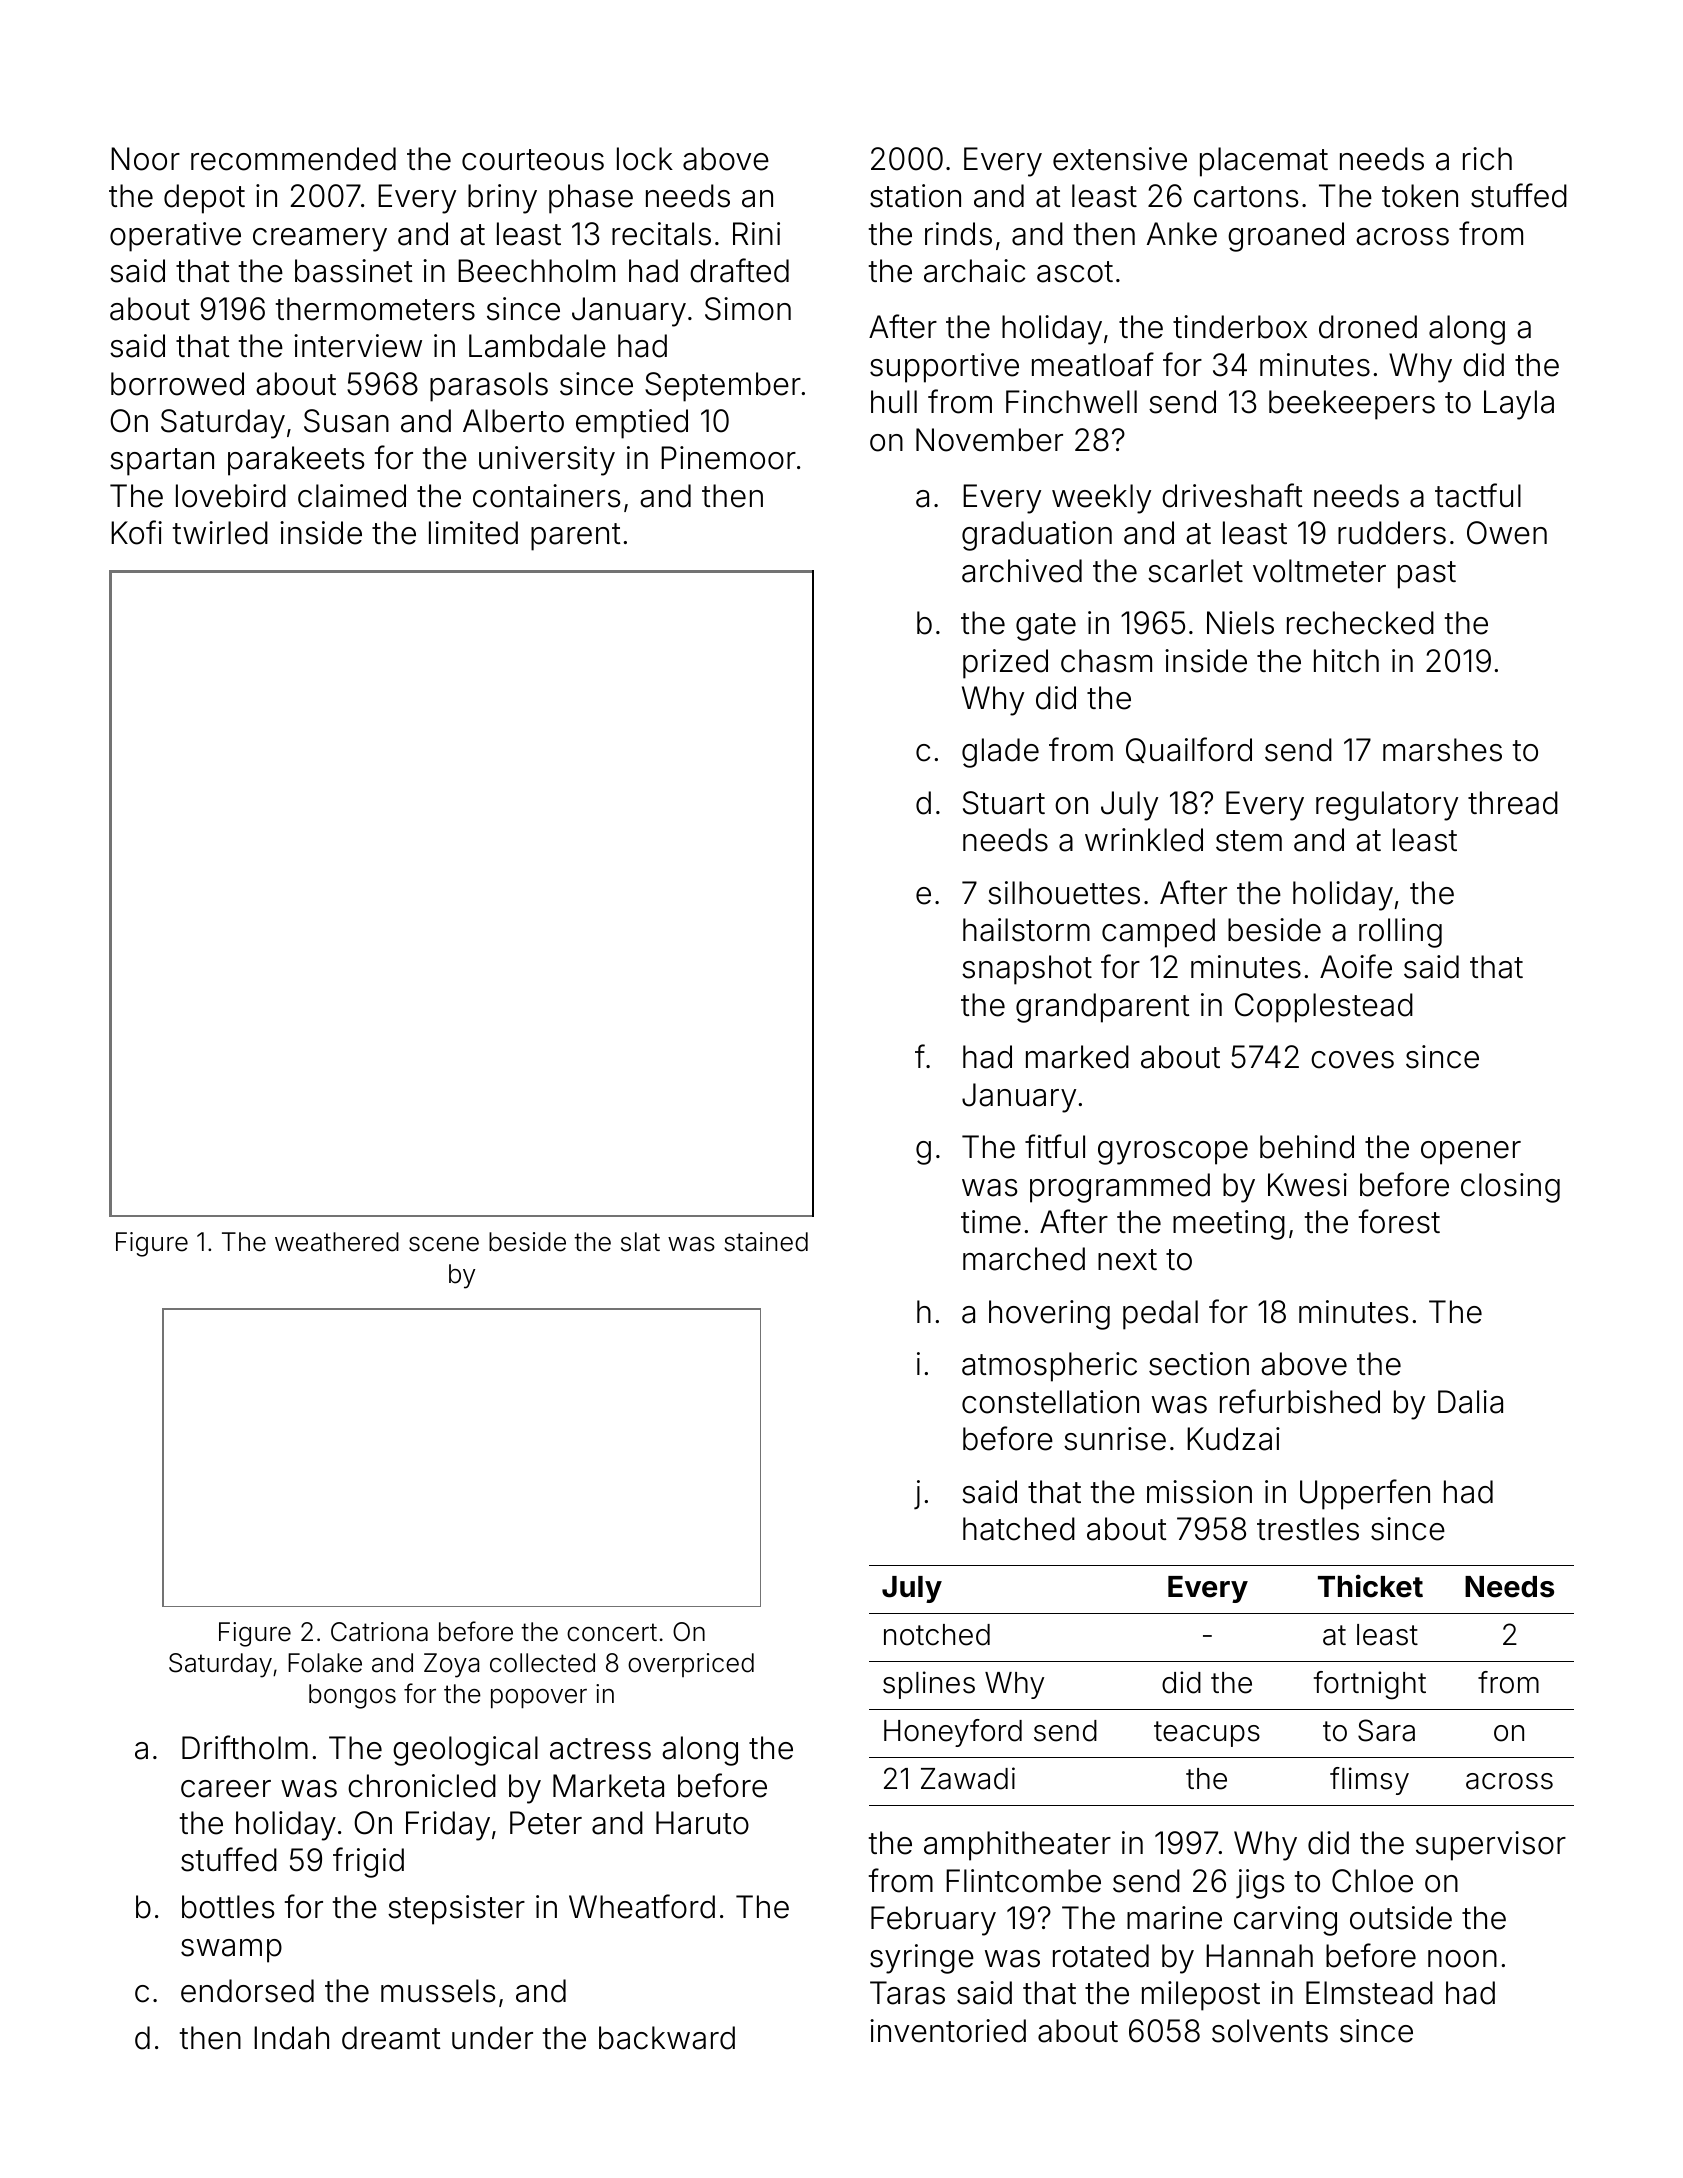 The height and width of the page is (2178, 1683). What do you see at coordinates (465, 1751) in the page?
I see `geological` at bounding box center [465, 1751].
